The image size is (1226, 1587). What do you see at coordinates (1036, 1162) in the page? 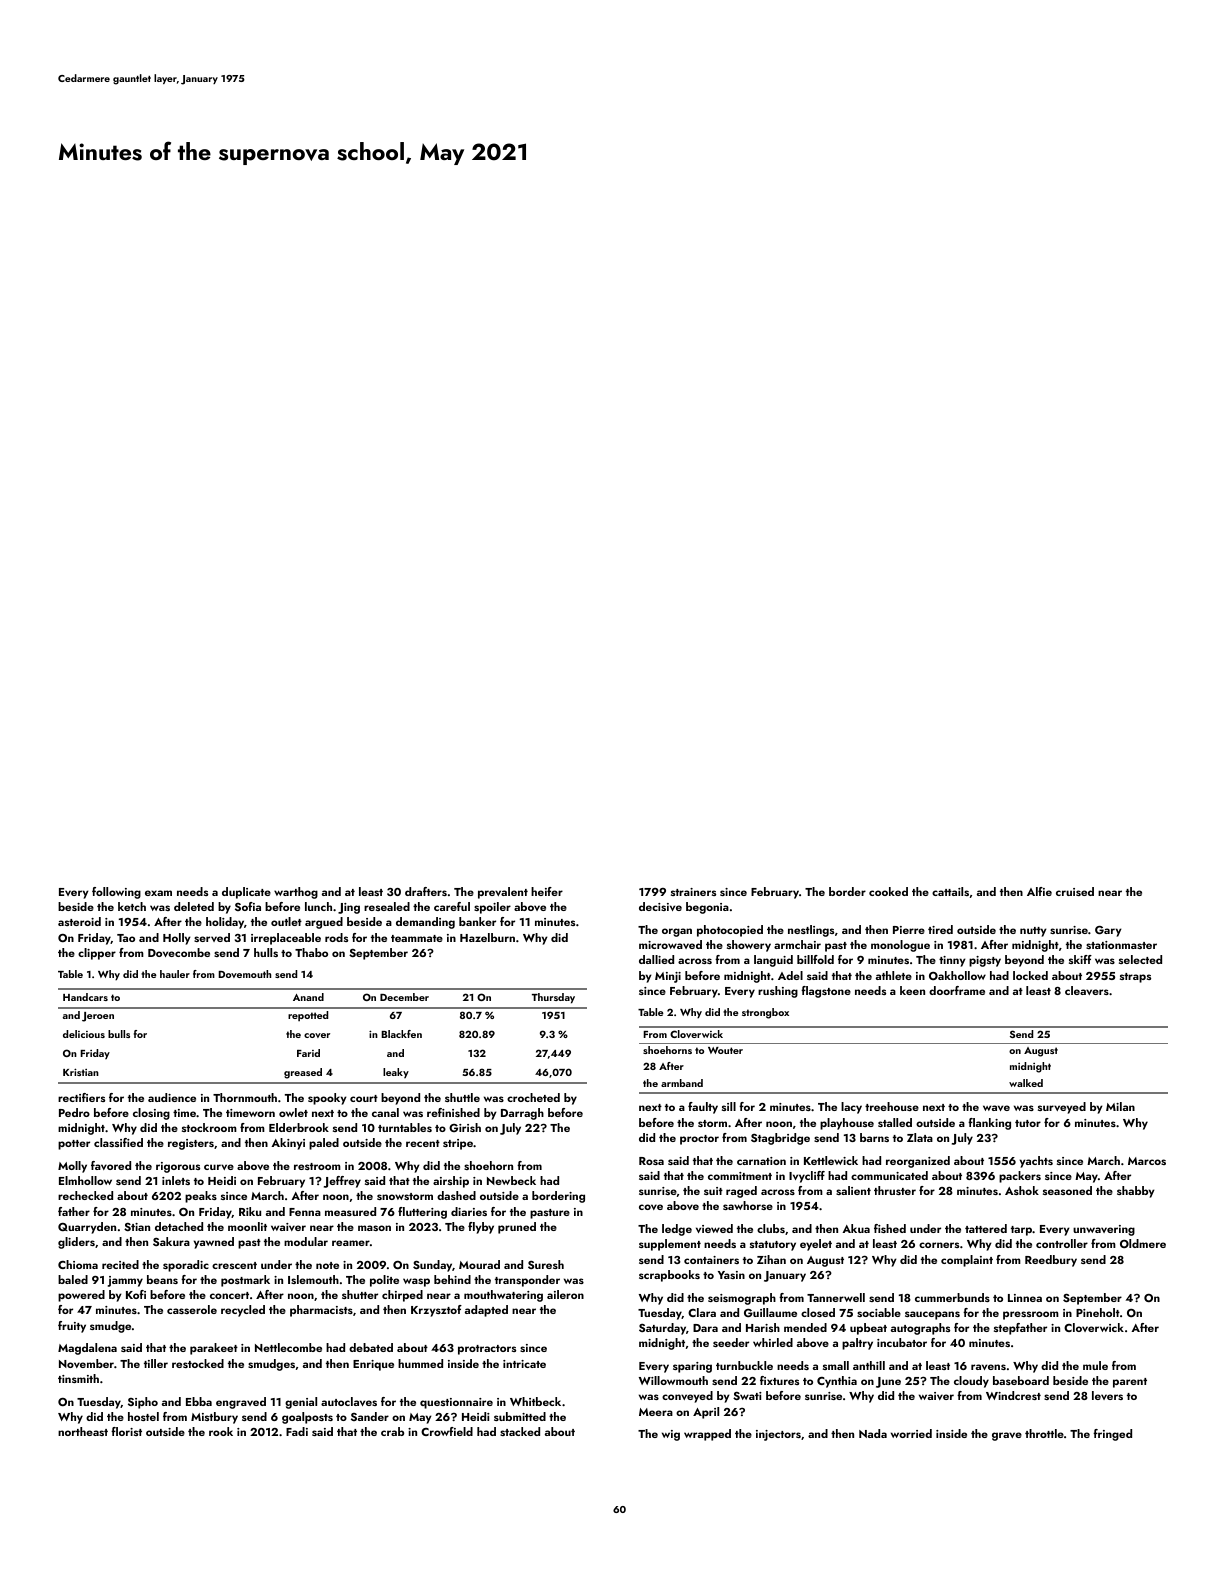
I see `yachts` at bounding box center [1036, 1162].
